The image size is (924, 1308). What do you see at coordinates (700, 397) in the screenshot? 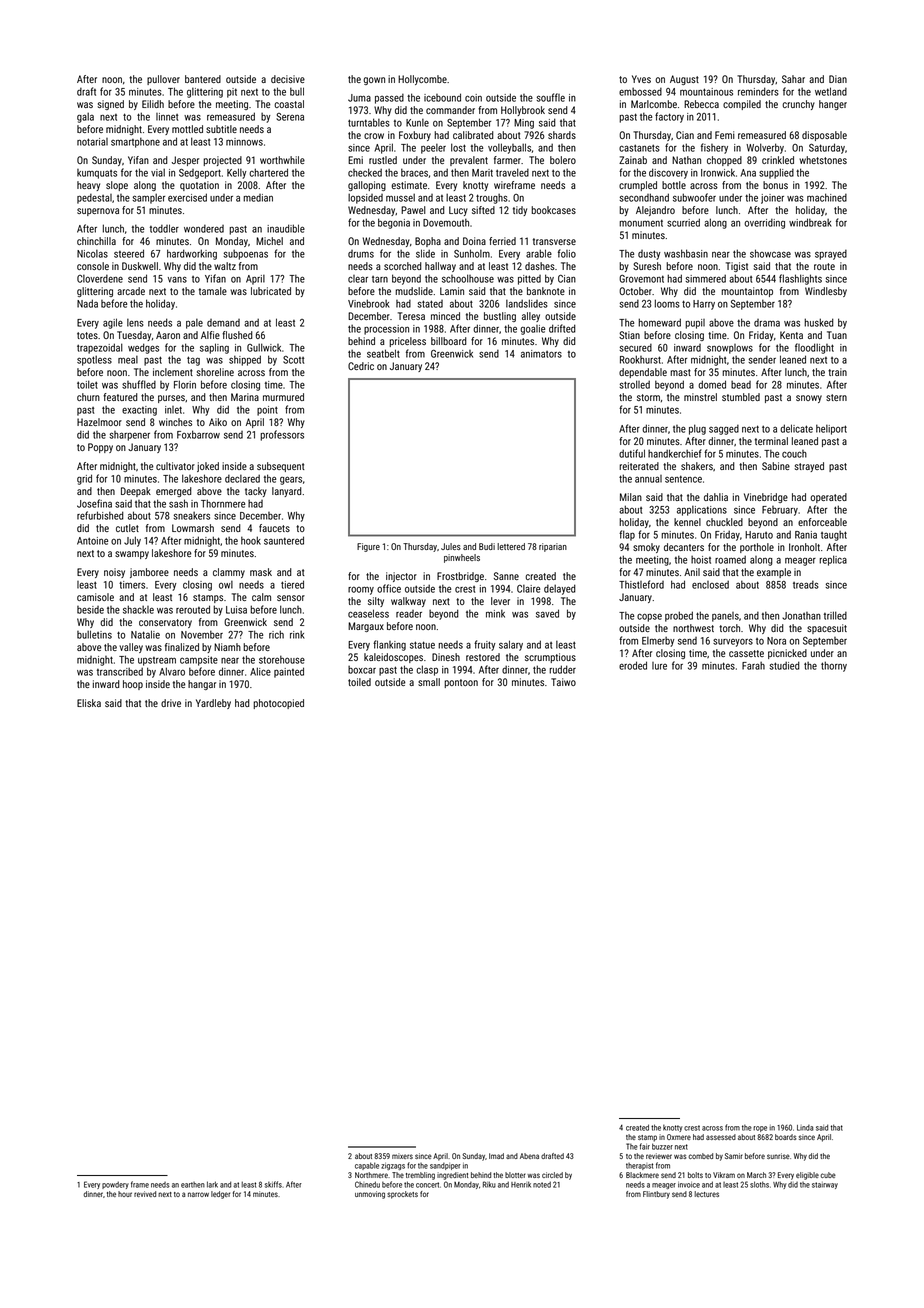
I see `minstrel` at bounding box center [700, 397].
